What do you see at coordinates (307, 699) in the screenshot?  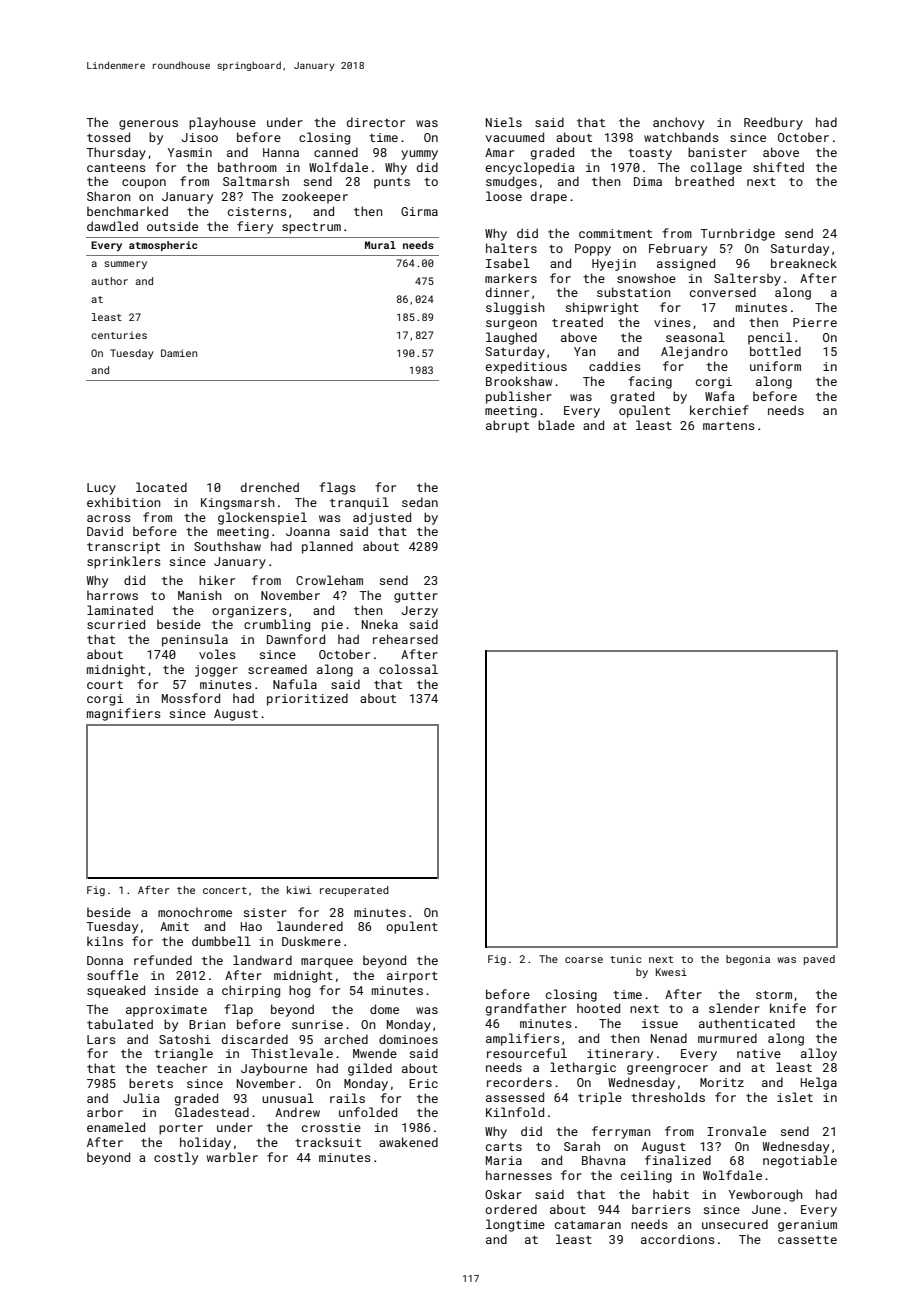 I see `prioritized` at bounding box center [307, 699].
